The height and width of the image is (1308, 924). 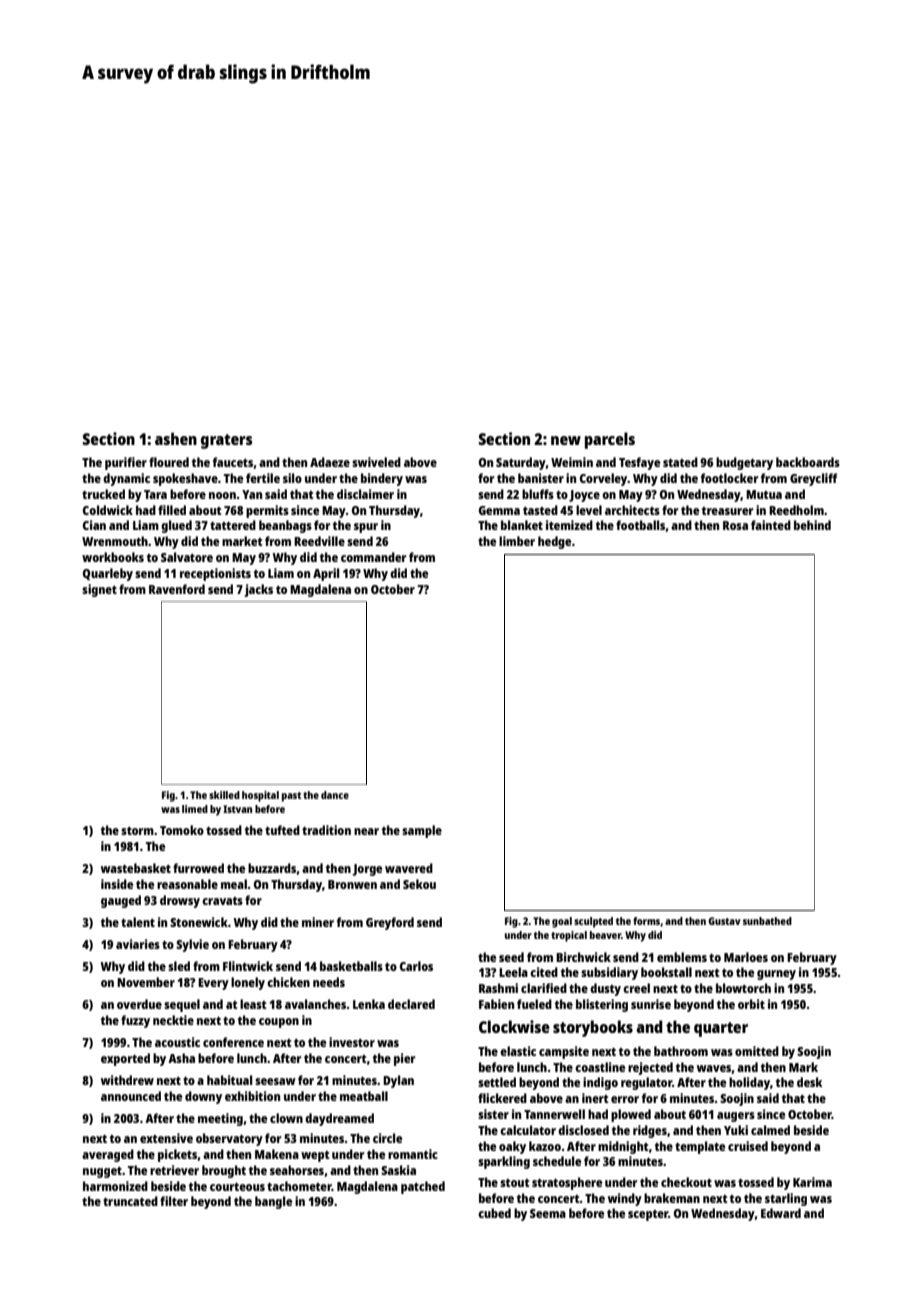 What do you see at coordinates (224, 795) in the image?
I see `skilled` at bounding box center [224, 795].
